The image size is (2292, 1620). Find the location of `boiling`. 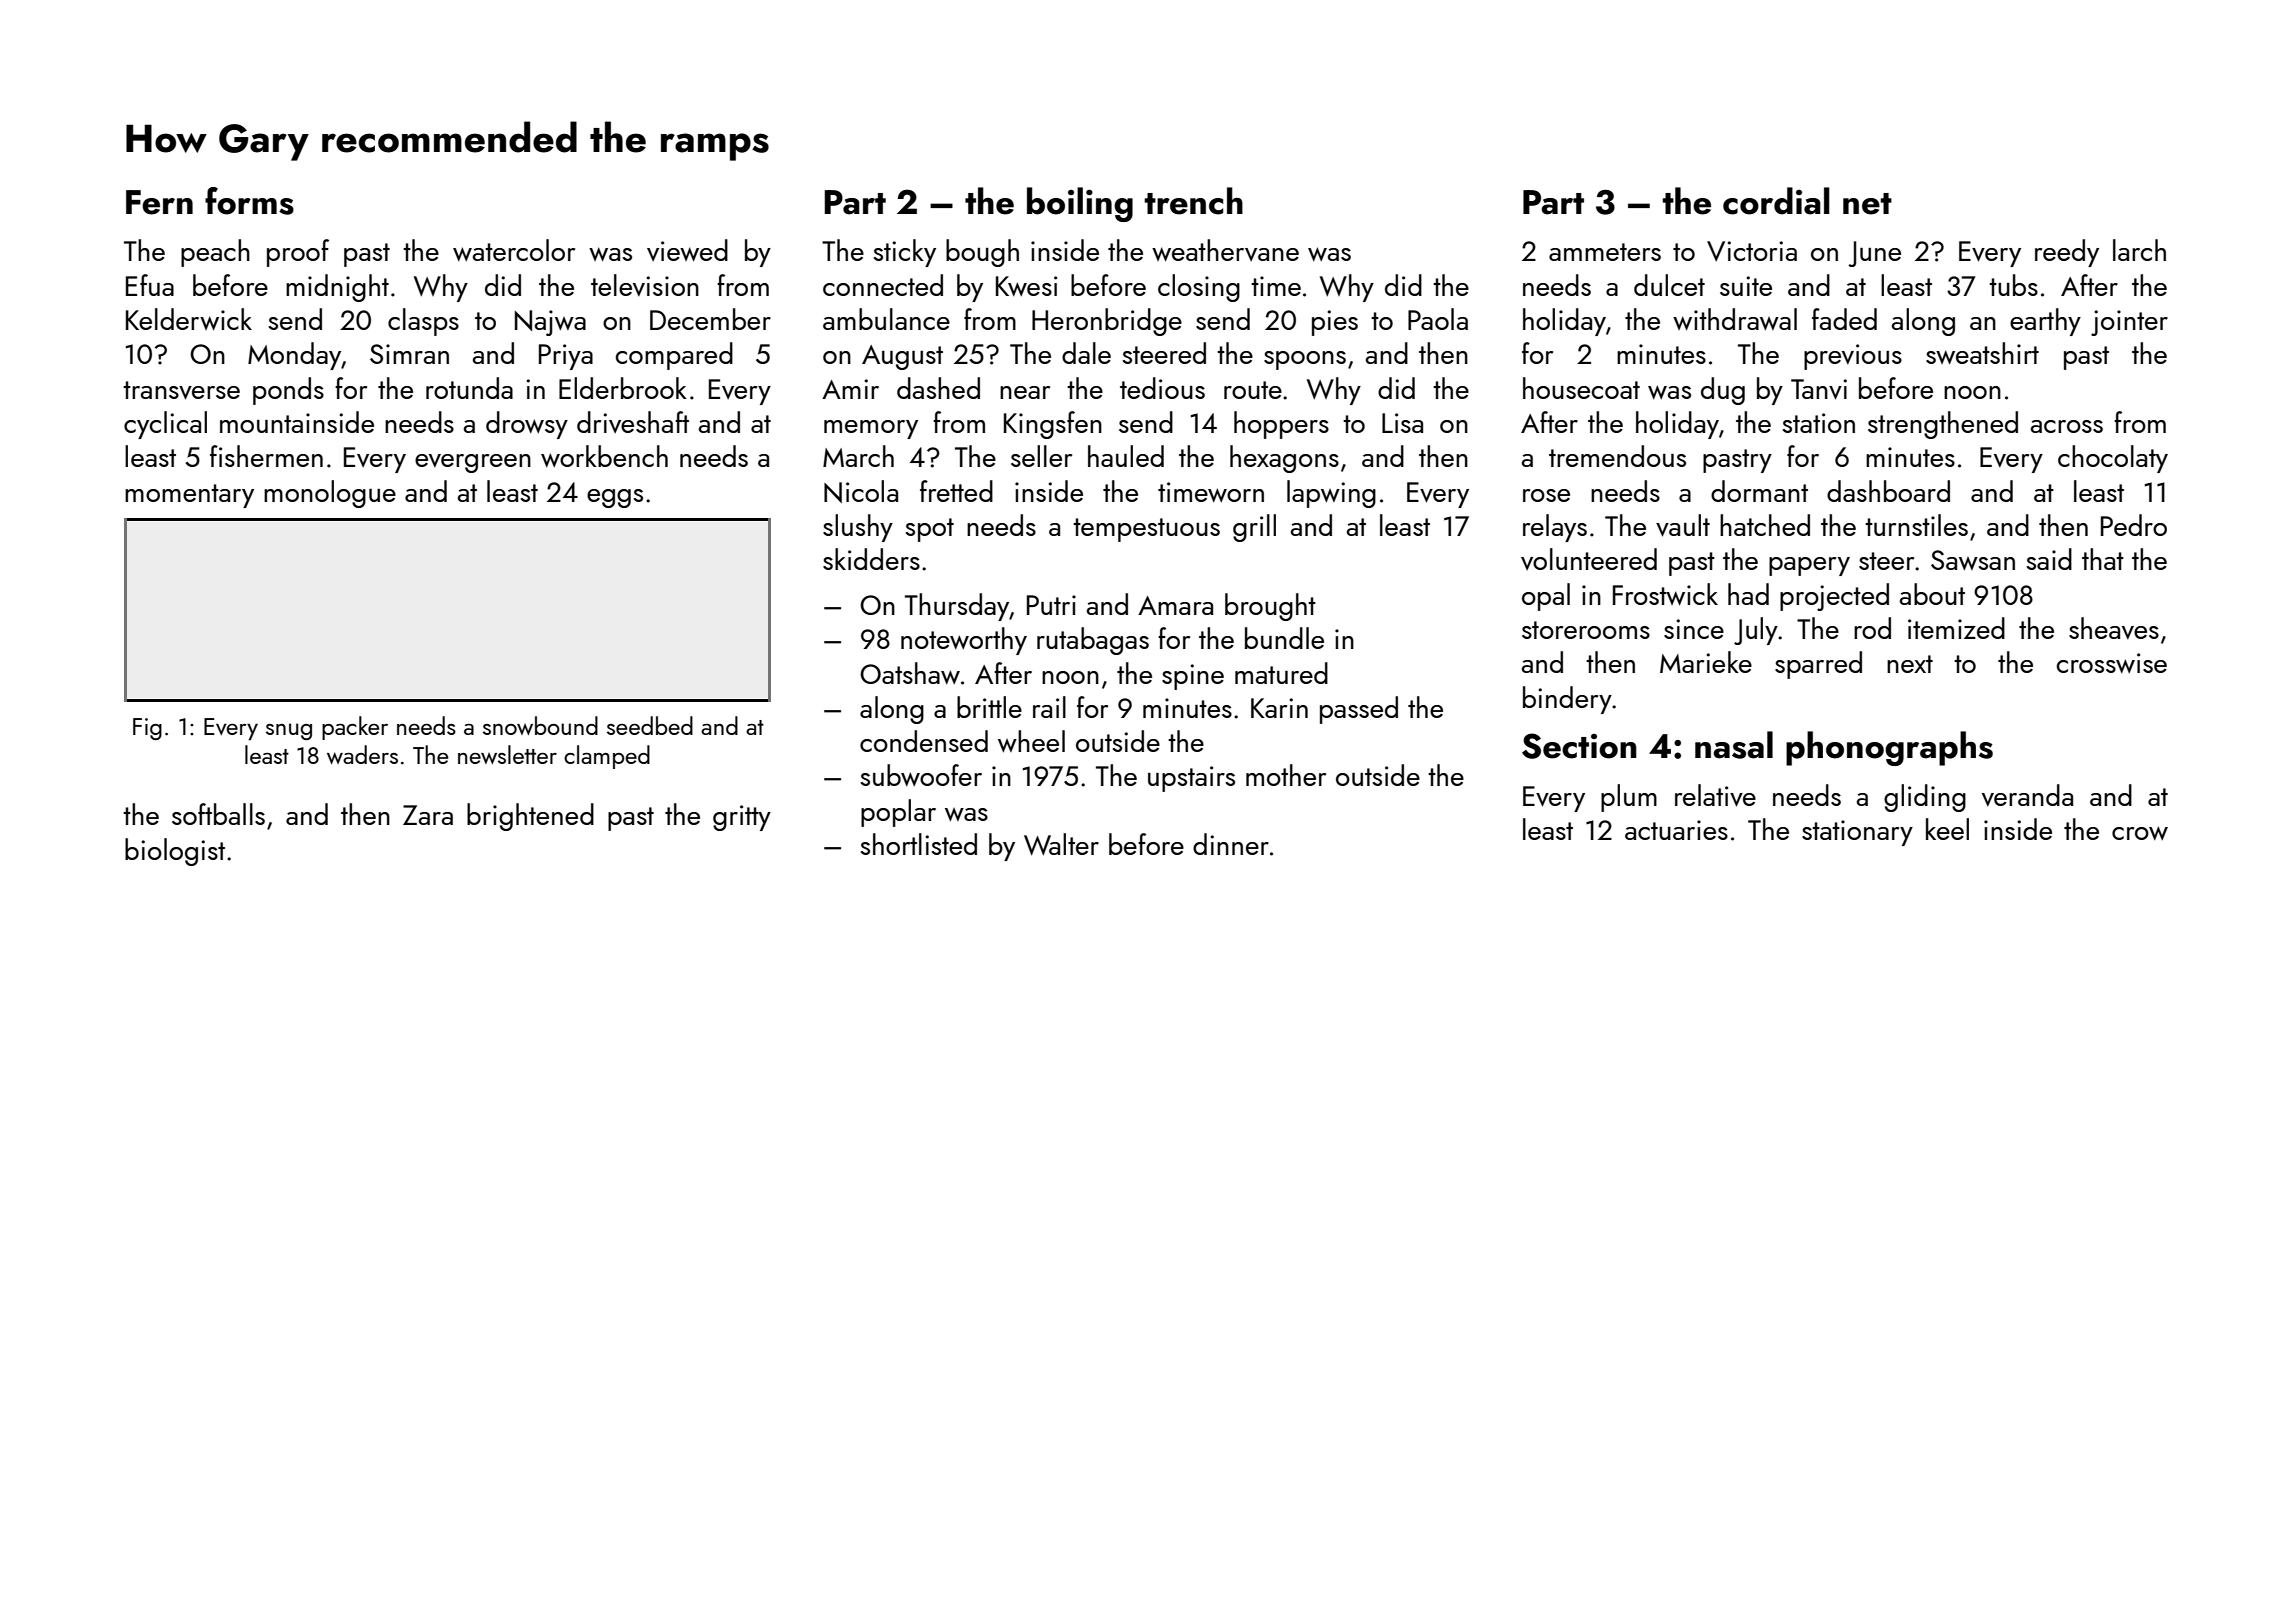

boiling is located at coordinates (1080, 204).
